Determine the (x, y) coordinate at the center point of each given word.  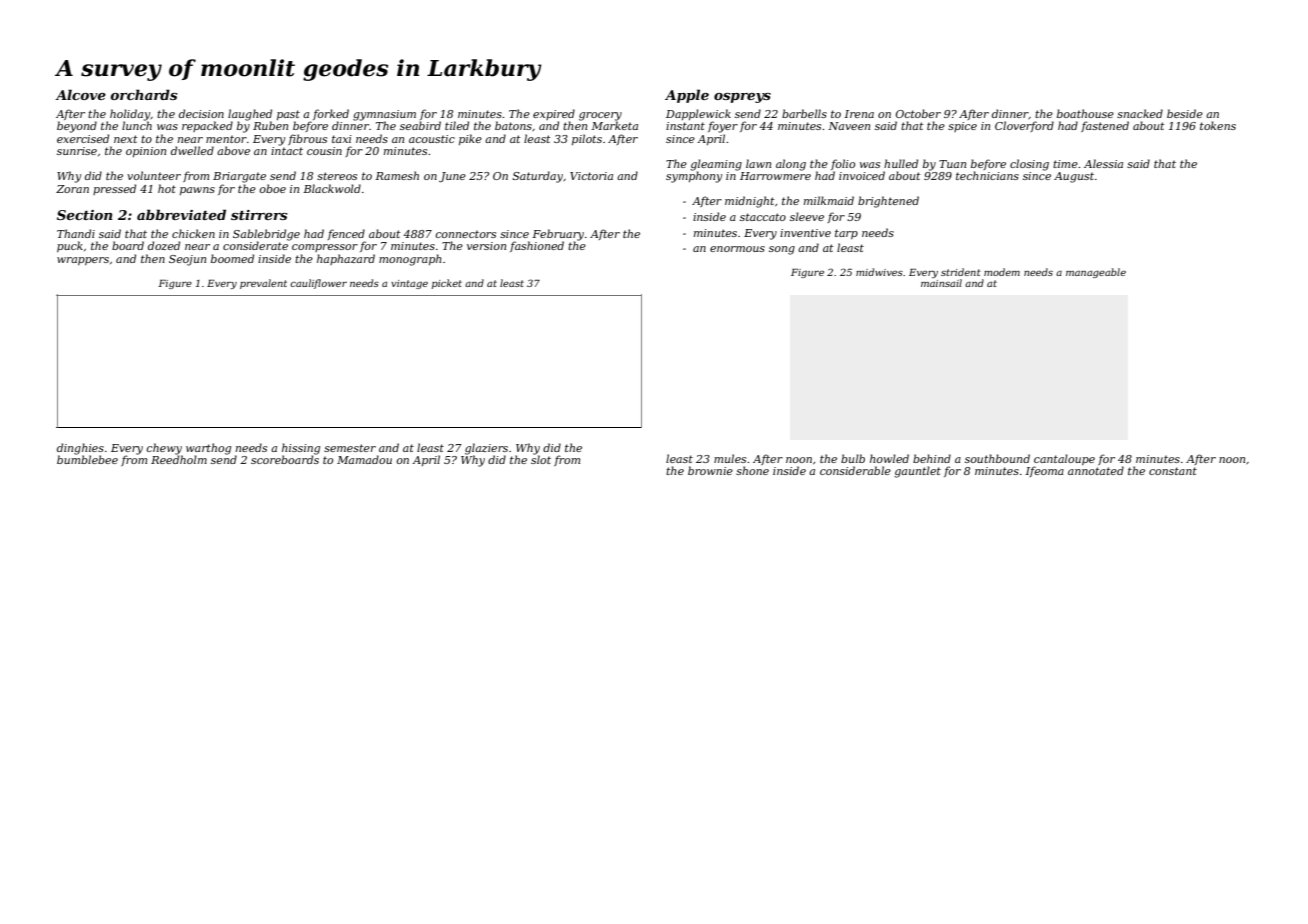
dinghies (80, 449)
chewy (164, 449)
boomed (232, 258)
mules (730, 458)
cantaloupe (1064, 459)
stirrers (259, 215)
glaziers (486, 449)
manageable (1096, 273)
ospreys (742, 98)
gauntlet (917, 472)
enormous (737, 249)
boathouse (1085, 113)
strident (961, 272)
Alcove (80, 94)
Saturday (537, 177)
